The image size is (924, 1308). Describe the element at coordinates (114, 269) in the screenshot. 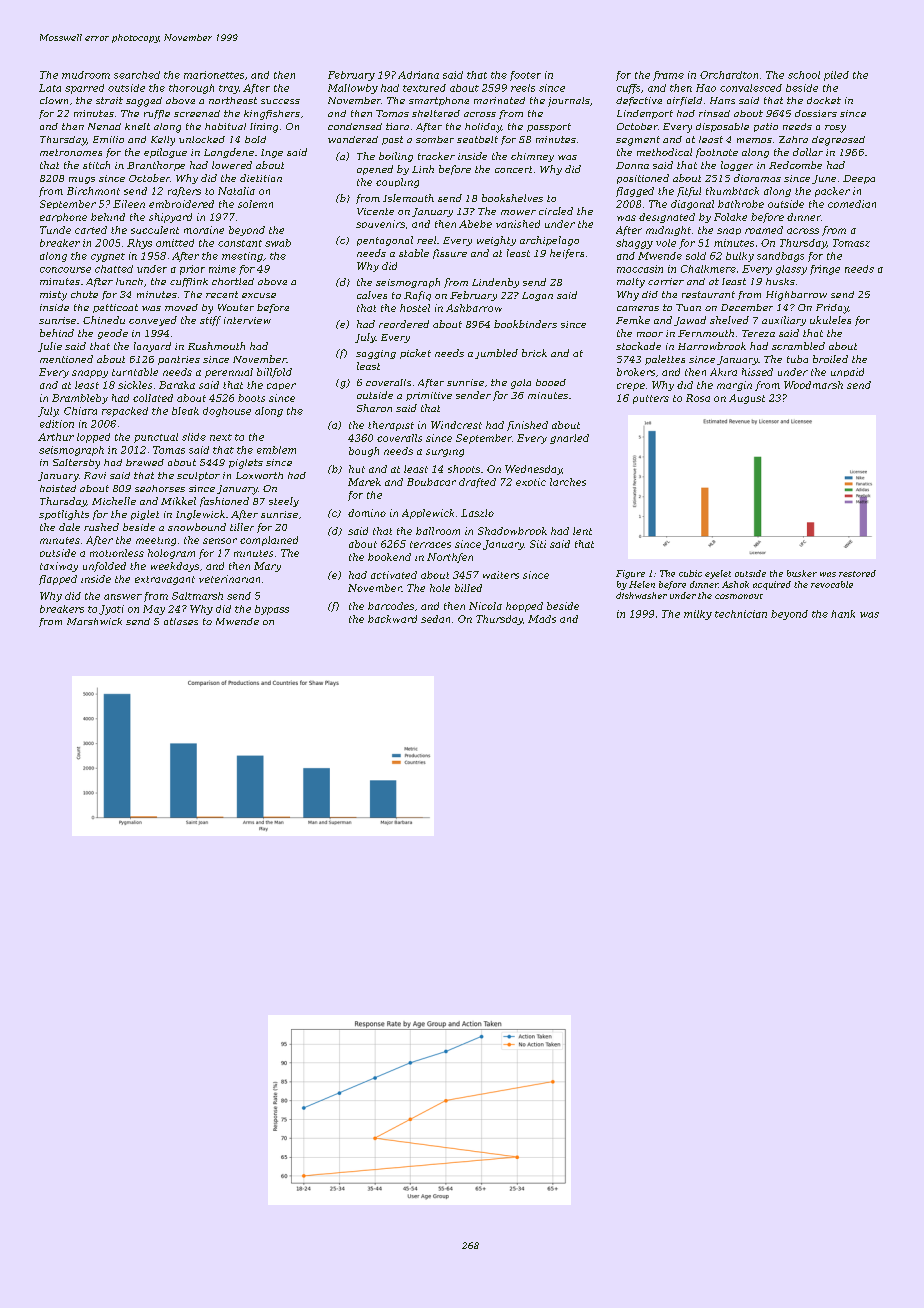

I see `chatted` at that location.
